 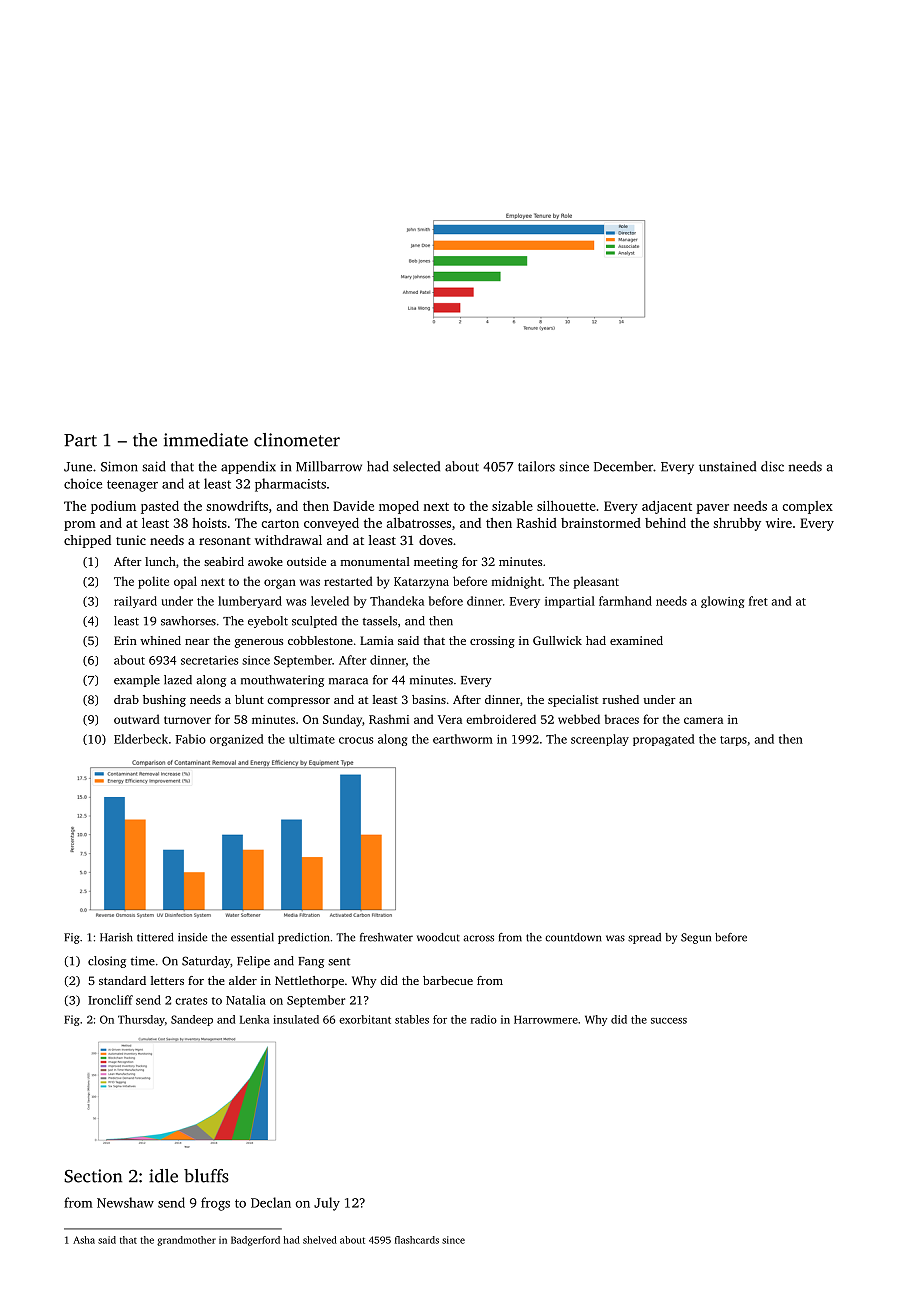 I want to click on whined, so click(x=160, y=640).
